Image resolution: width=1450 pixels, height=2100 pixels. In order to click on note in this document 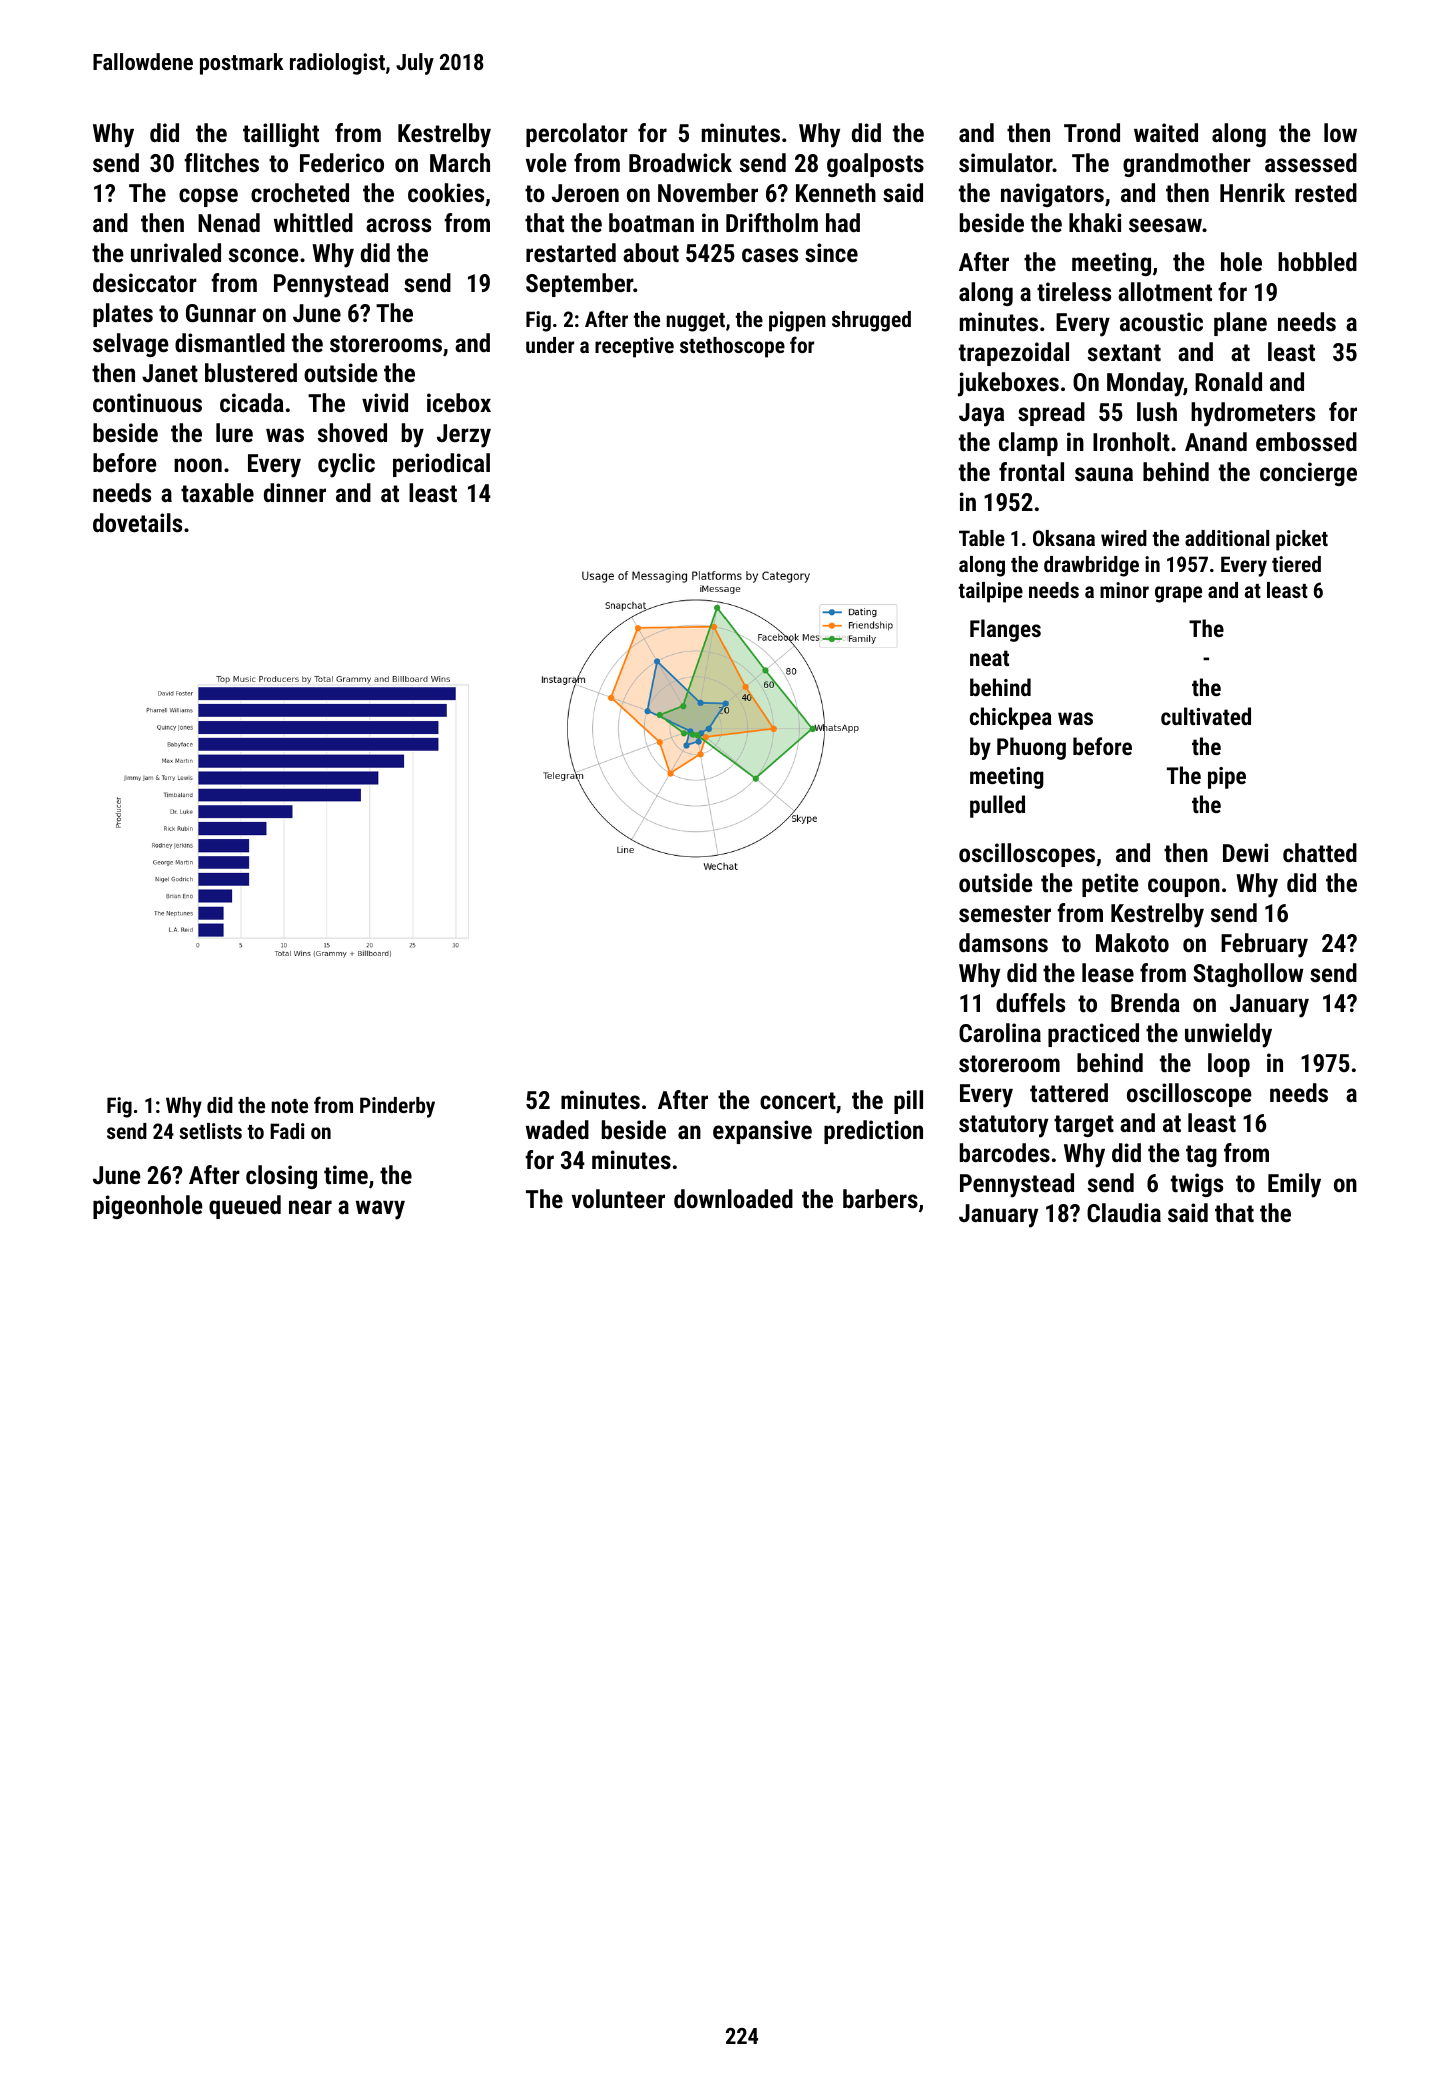, I will do `click(290, 1106)`.
